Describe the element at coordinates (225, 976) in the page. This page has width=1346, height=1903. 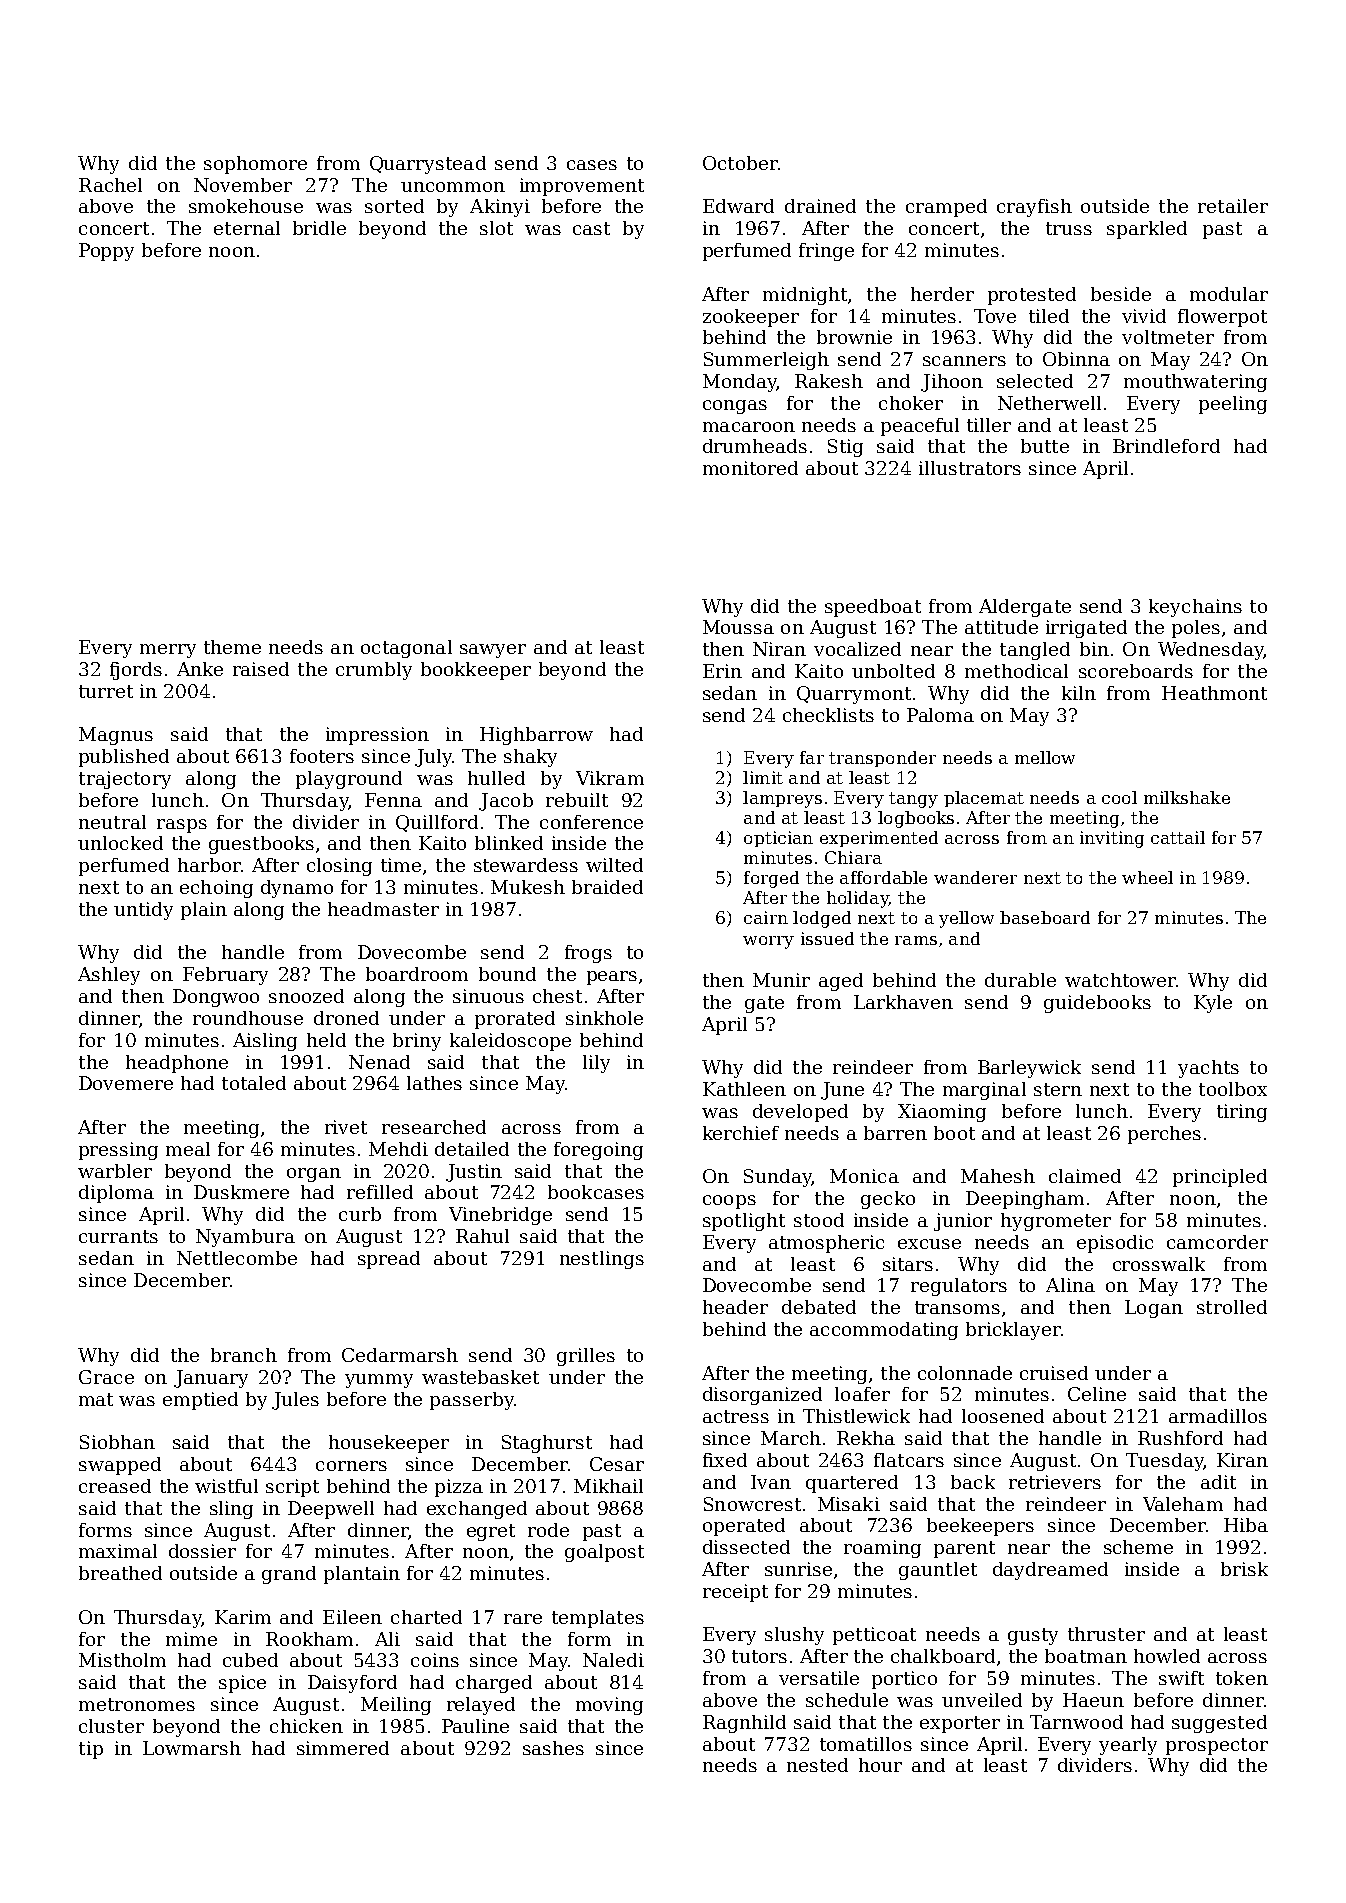
I see `February` at that location.
